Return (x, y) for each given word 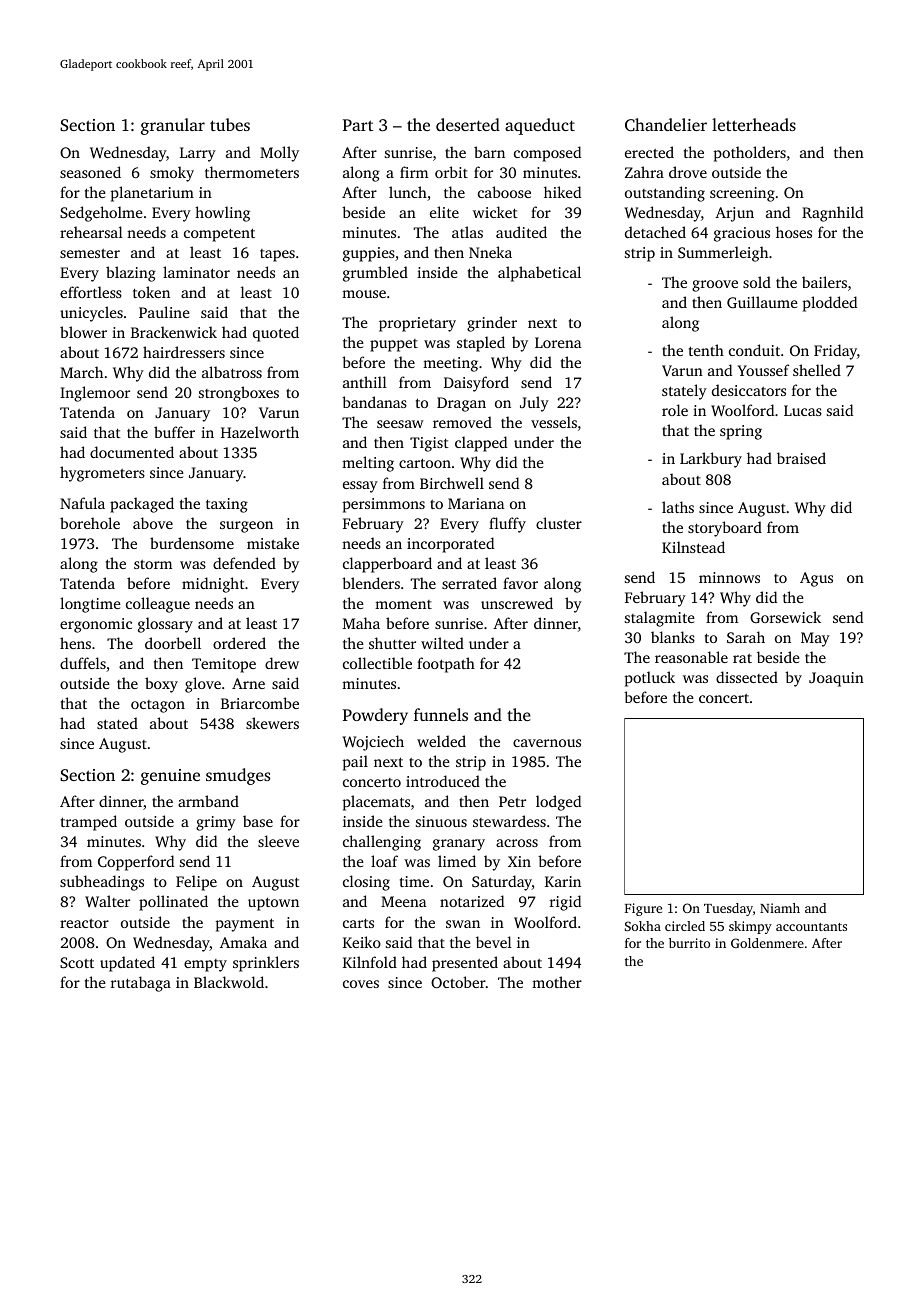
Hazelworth (260, 432)
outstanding (665, 194)
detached (655, 232)
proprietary (417, 324)
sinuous (441, 821)
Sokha (643, 926)
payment (245, 925)
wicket (495, 212)
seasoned (90, 172)
